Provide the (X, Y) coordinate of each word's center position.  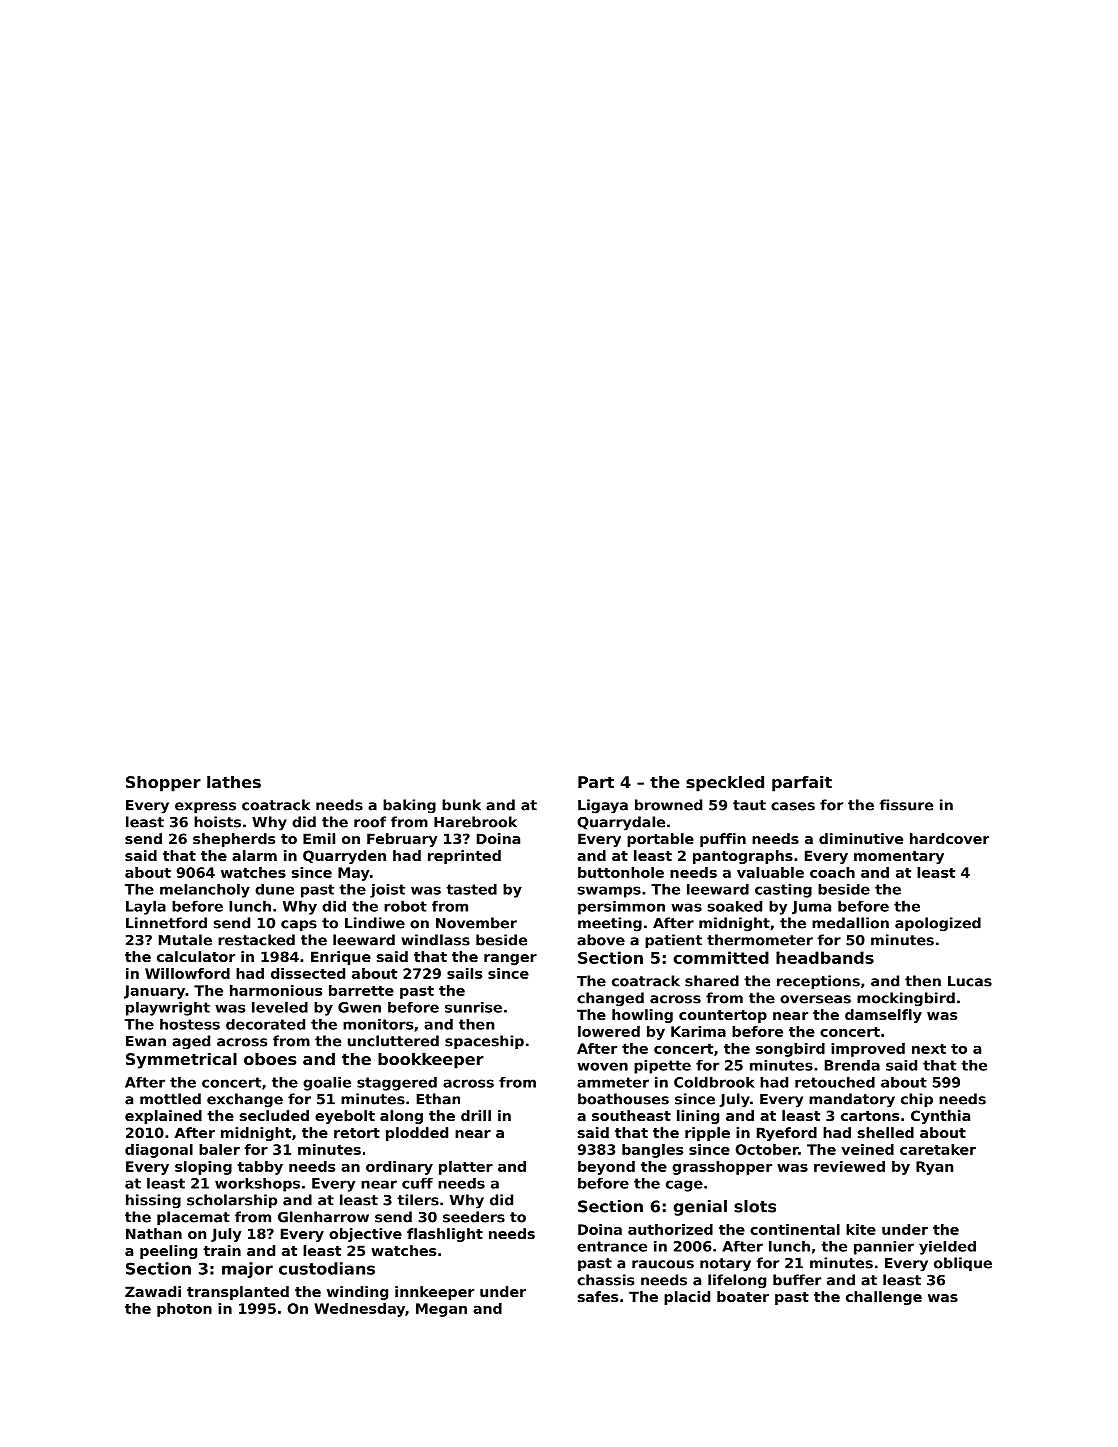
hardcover (949, 838)
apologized (938, 924)
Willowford (187, 973)
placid (687, 1298)
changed (610, 999)
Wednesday (359, 1310)
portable (660, 840)
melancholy (205, 890)
